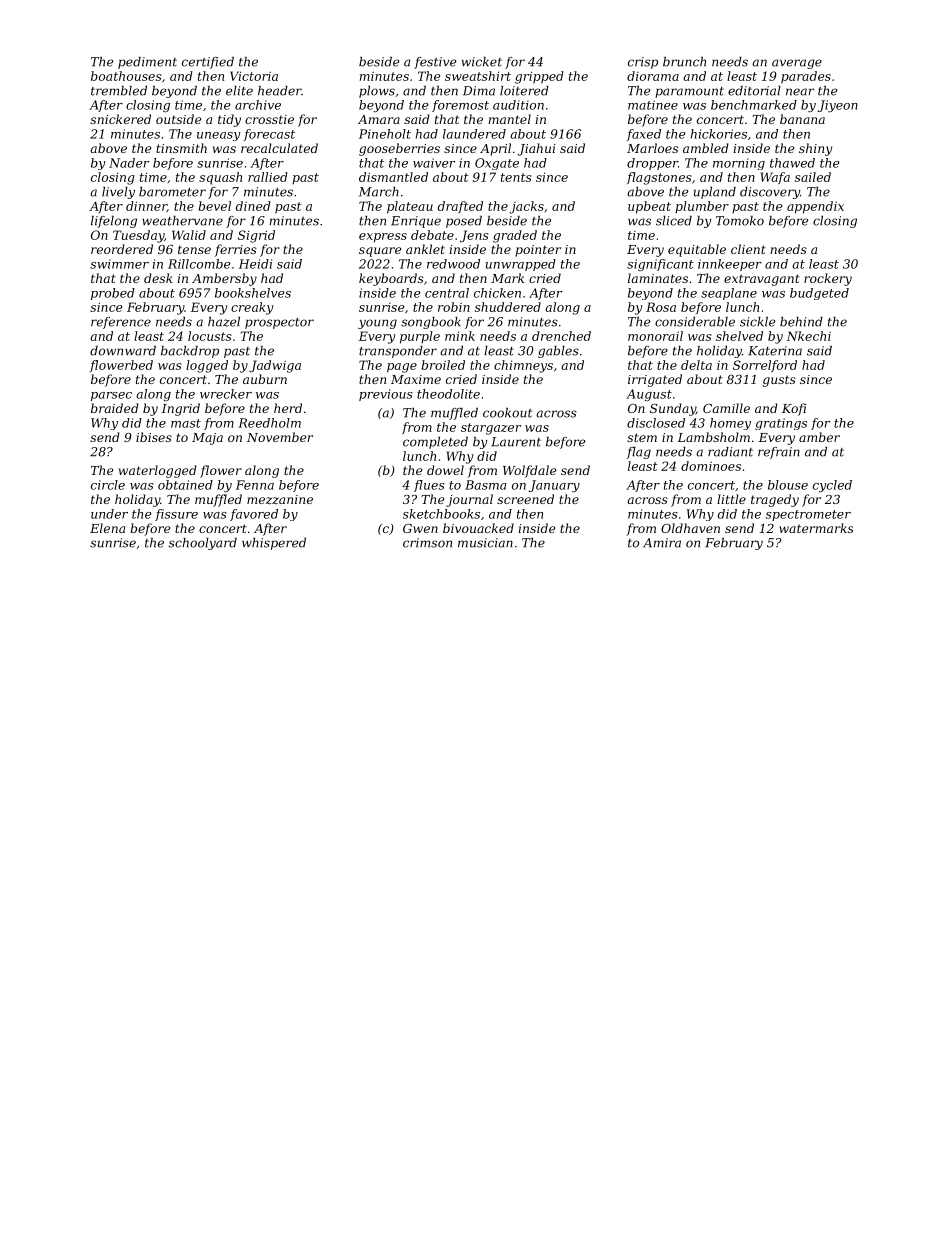 The height and width of the document is (1233, 952). I want to click on hickories, so click(719, 134).
